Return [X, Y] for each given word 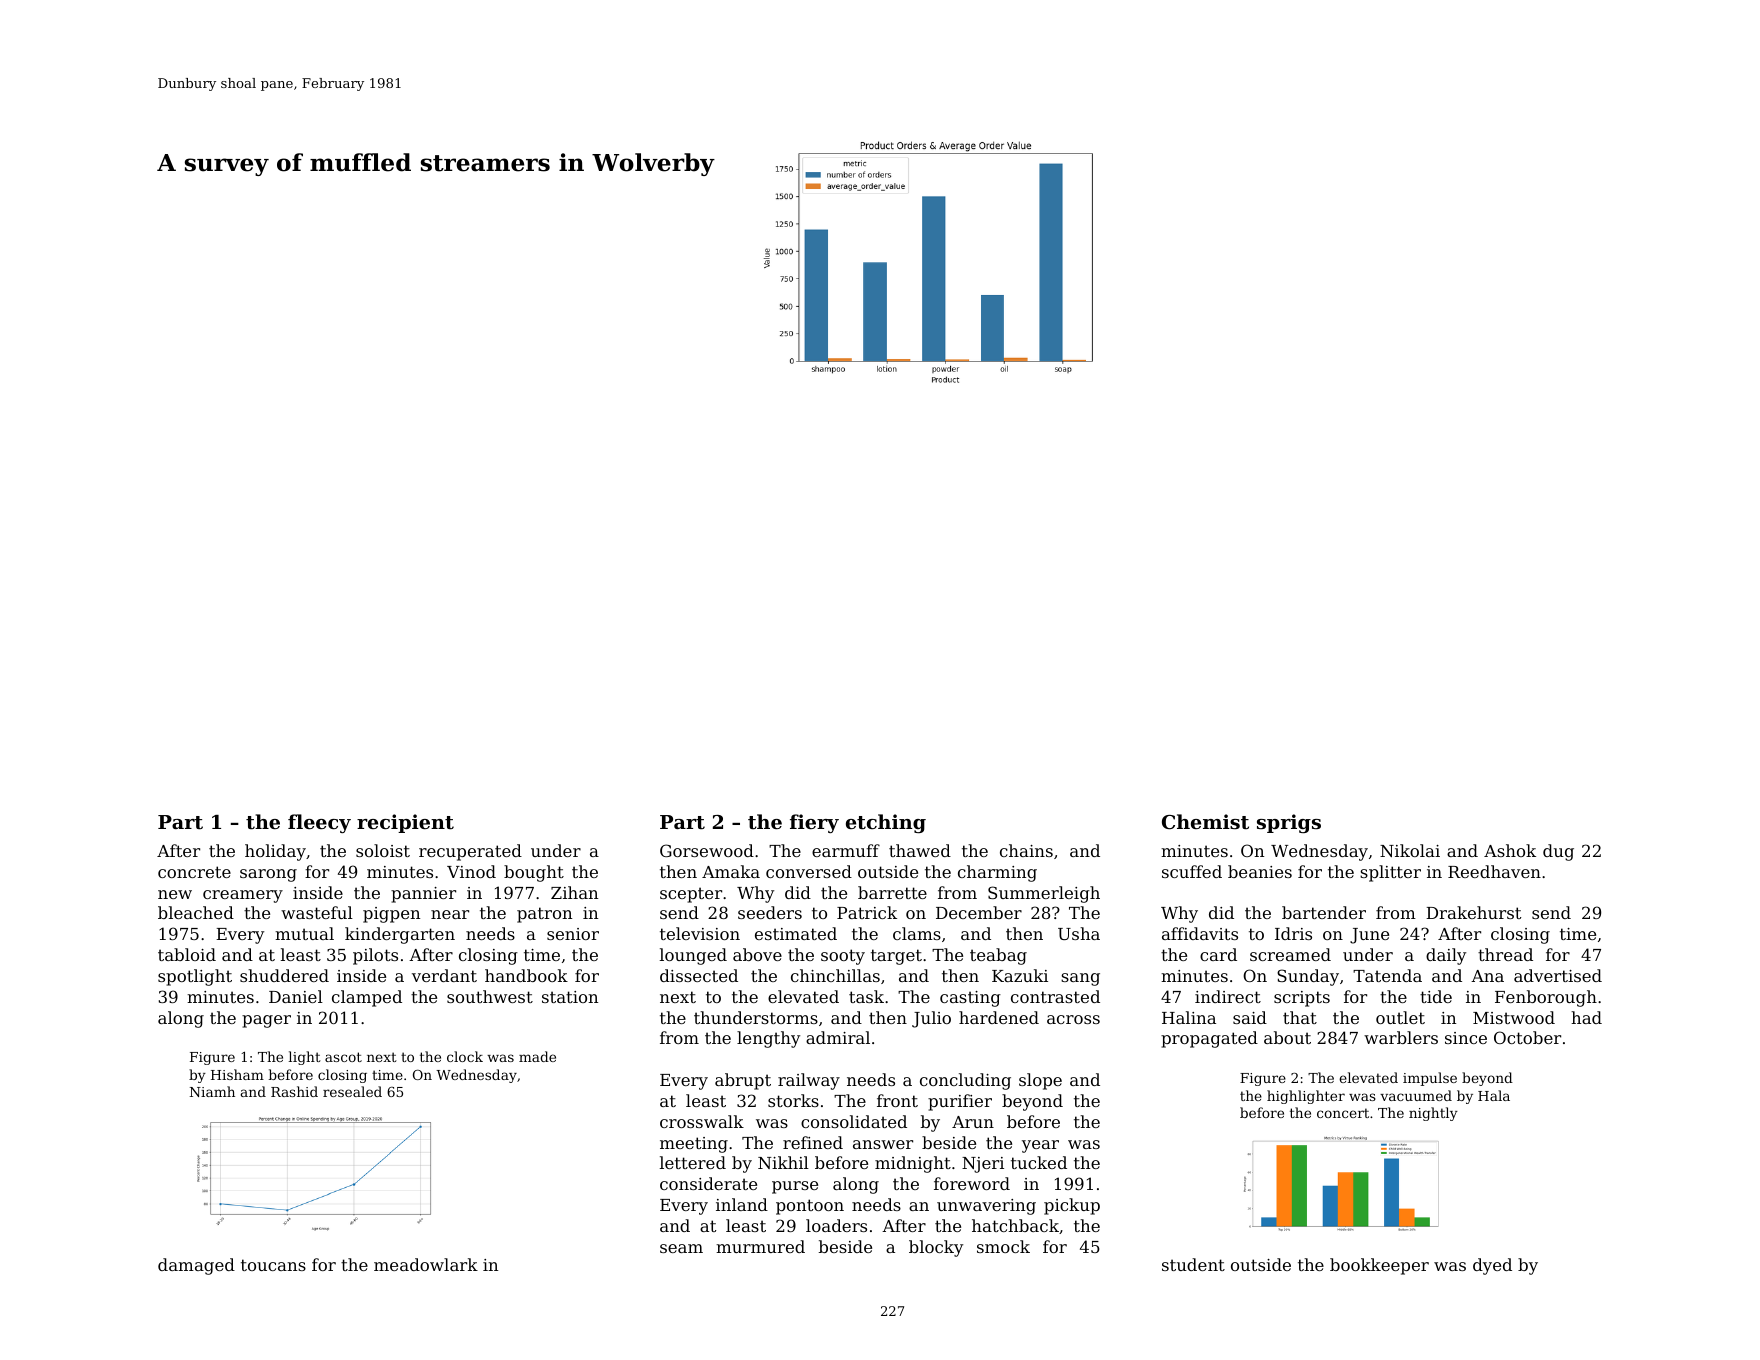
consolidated [854, 1121]
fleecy [319, 823]
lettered [693, 1162]
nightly [1433, 1114]
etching [886, 823]
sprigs [1289, 823]
